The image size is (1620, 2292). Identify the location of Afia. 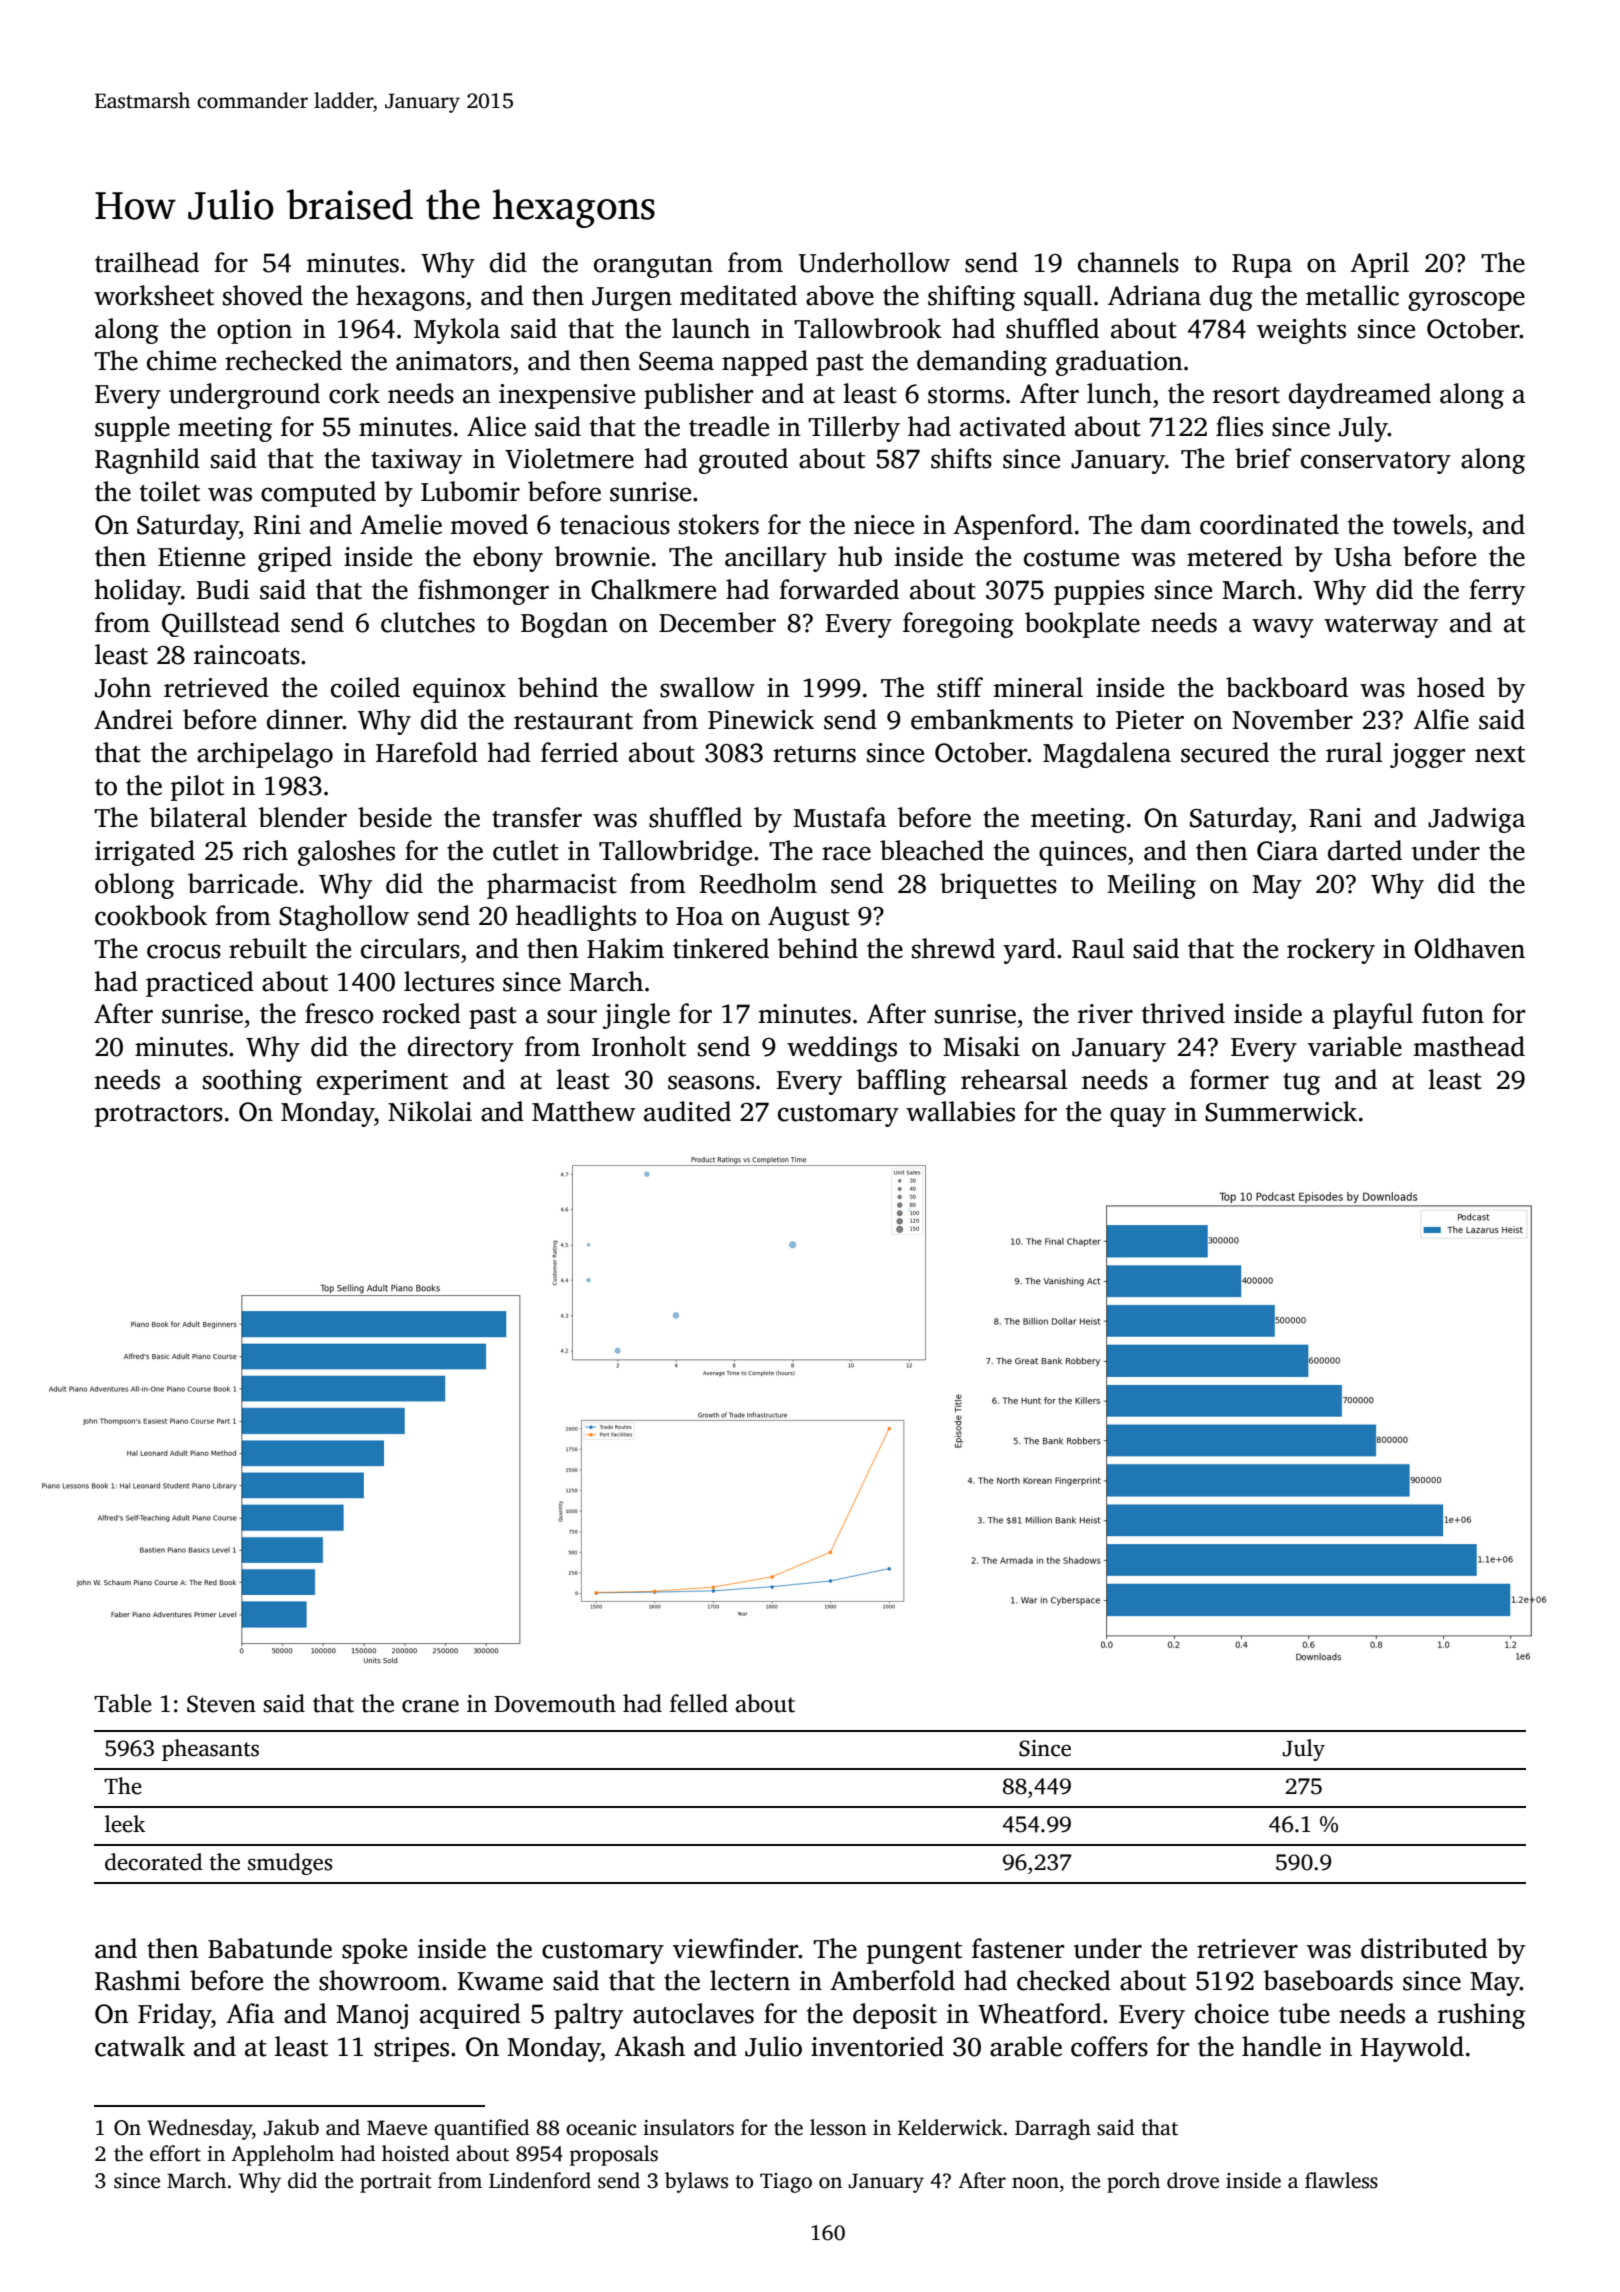
(250, 2013).
